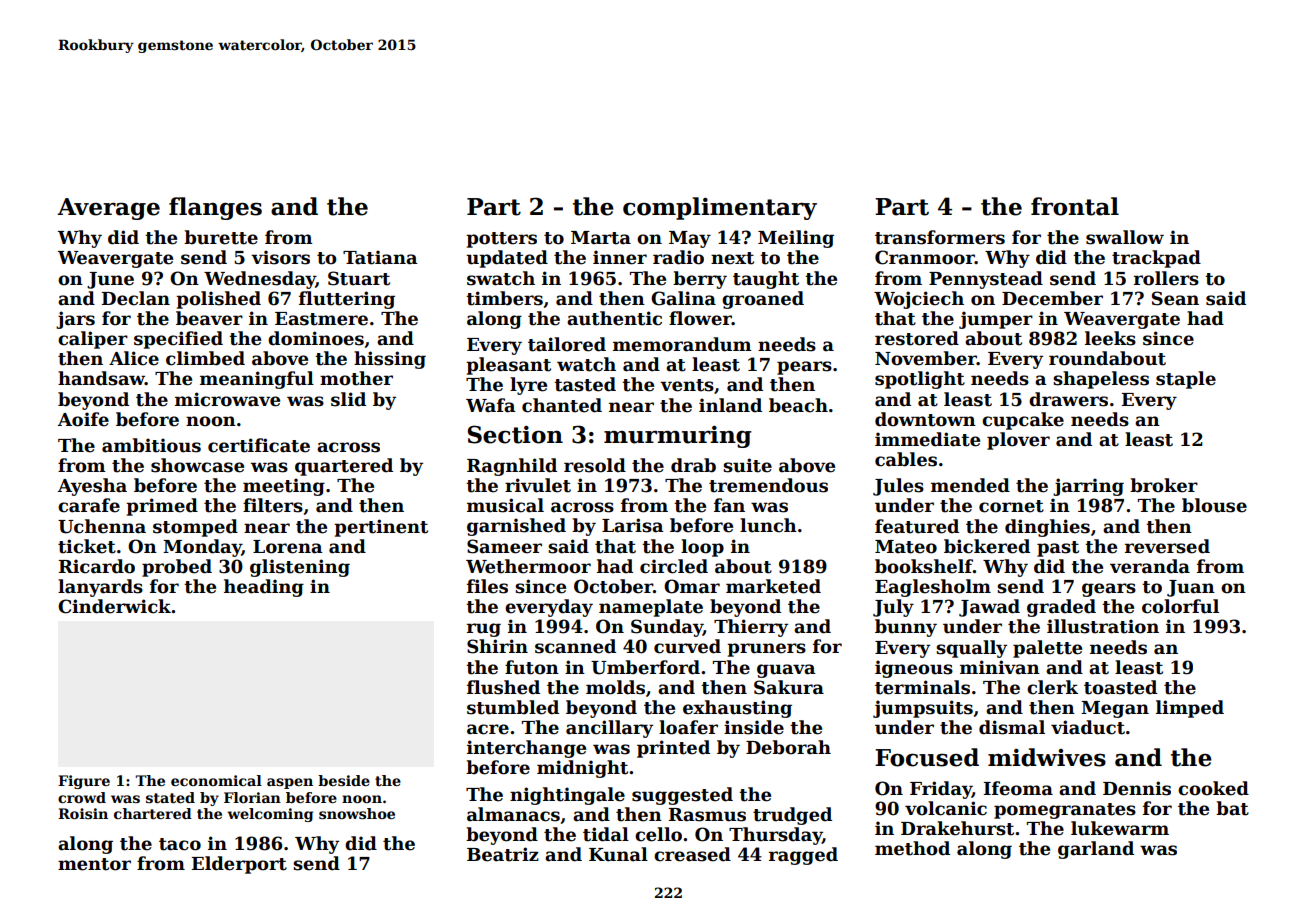 The image size is (1308, 924). What do you see at coordinates (162, 507) in the screenshot?
I see `primed` at bounding box center [162, 507].
